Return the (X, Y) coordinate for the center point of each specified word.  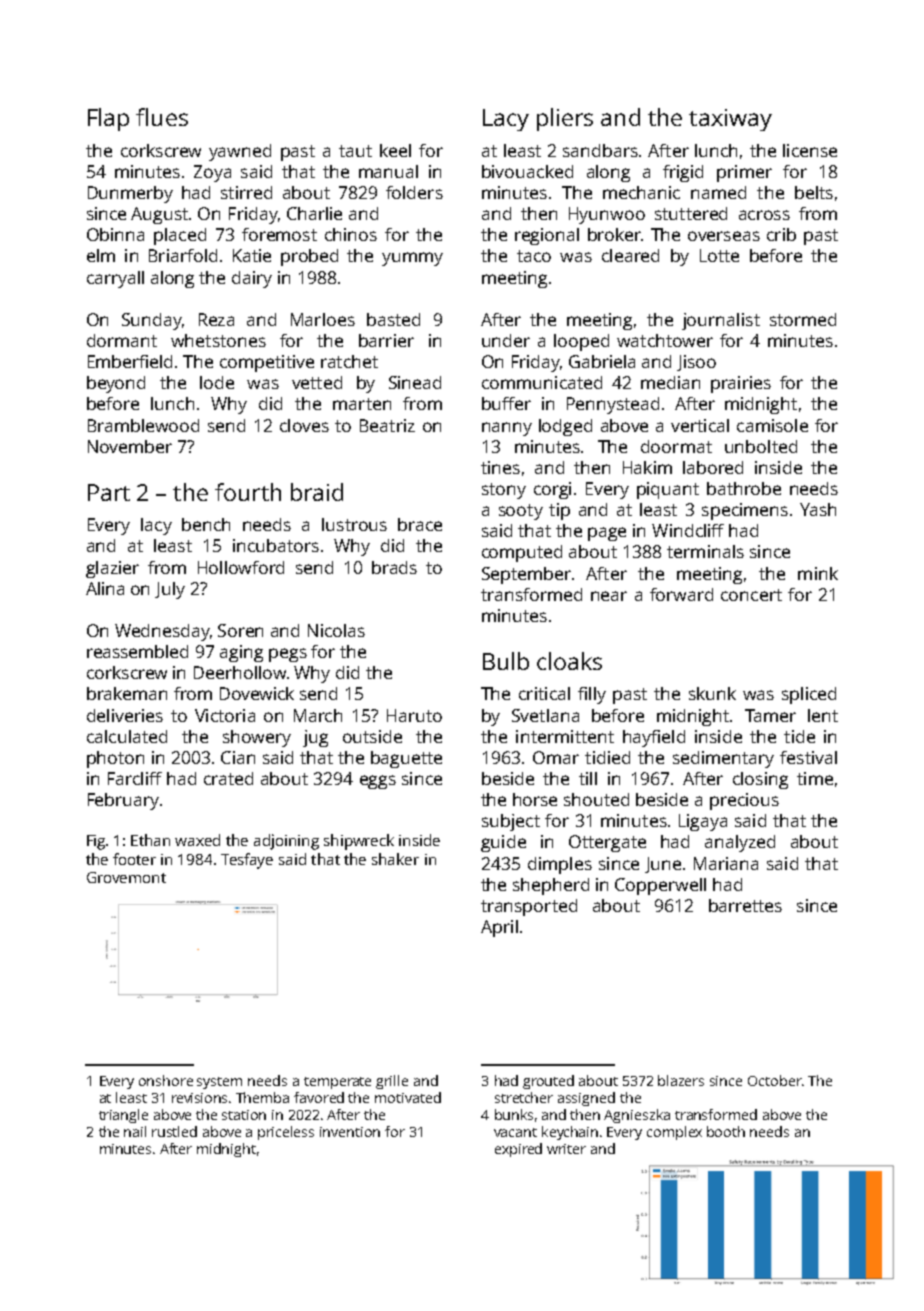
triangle (123, 1116)
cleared (630, 255)
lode (217, 382)
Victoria (225, 715)
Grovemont (126, 877)
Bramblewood (143, 425)
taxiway (730, 120)
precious (744, 801)
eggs (378, 782)
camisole (772, 425)
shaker (395, 859)
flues (162, 117)
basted (393, 319)
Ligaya (703, 822)
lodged (565, 427)
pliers (565, 119)
